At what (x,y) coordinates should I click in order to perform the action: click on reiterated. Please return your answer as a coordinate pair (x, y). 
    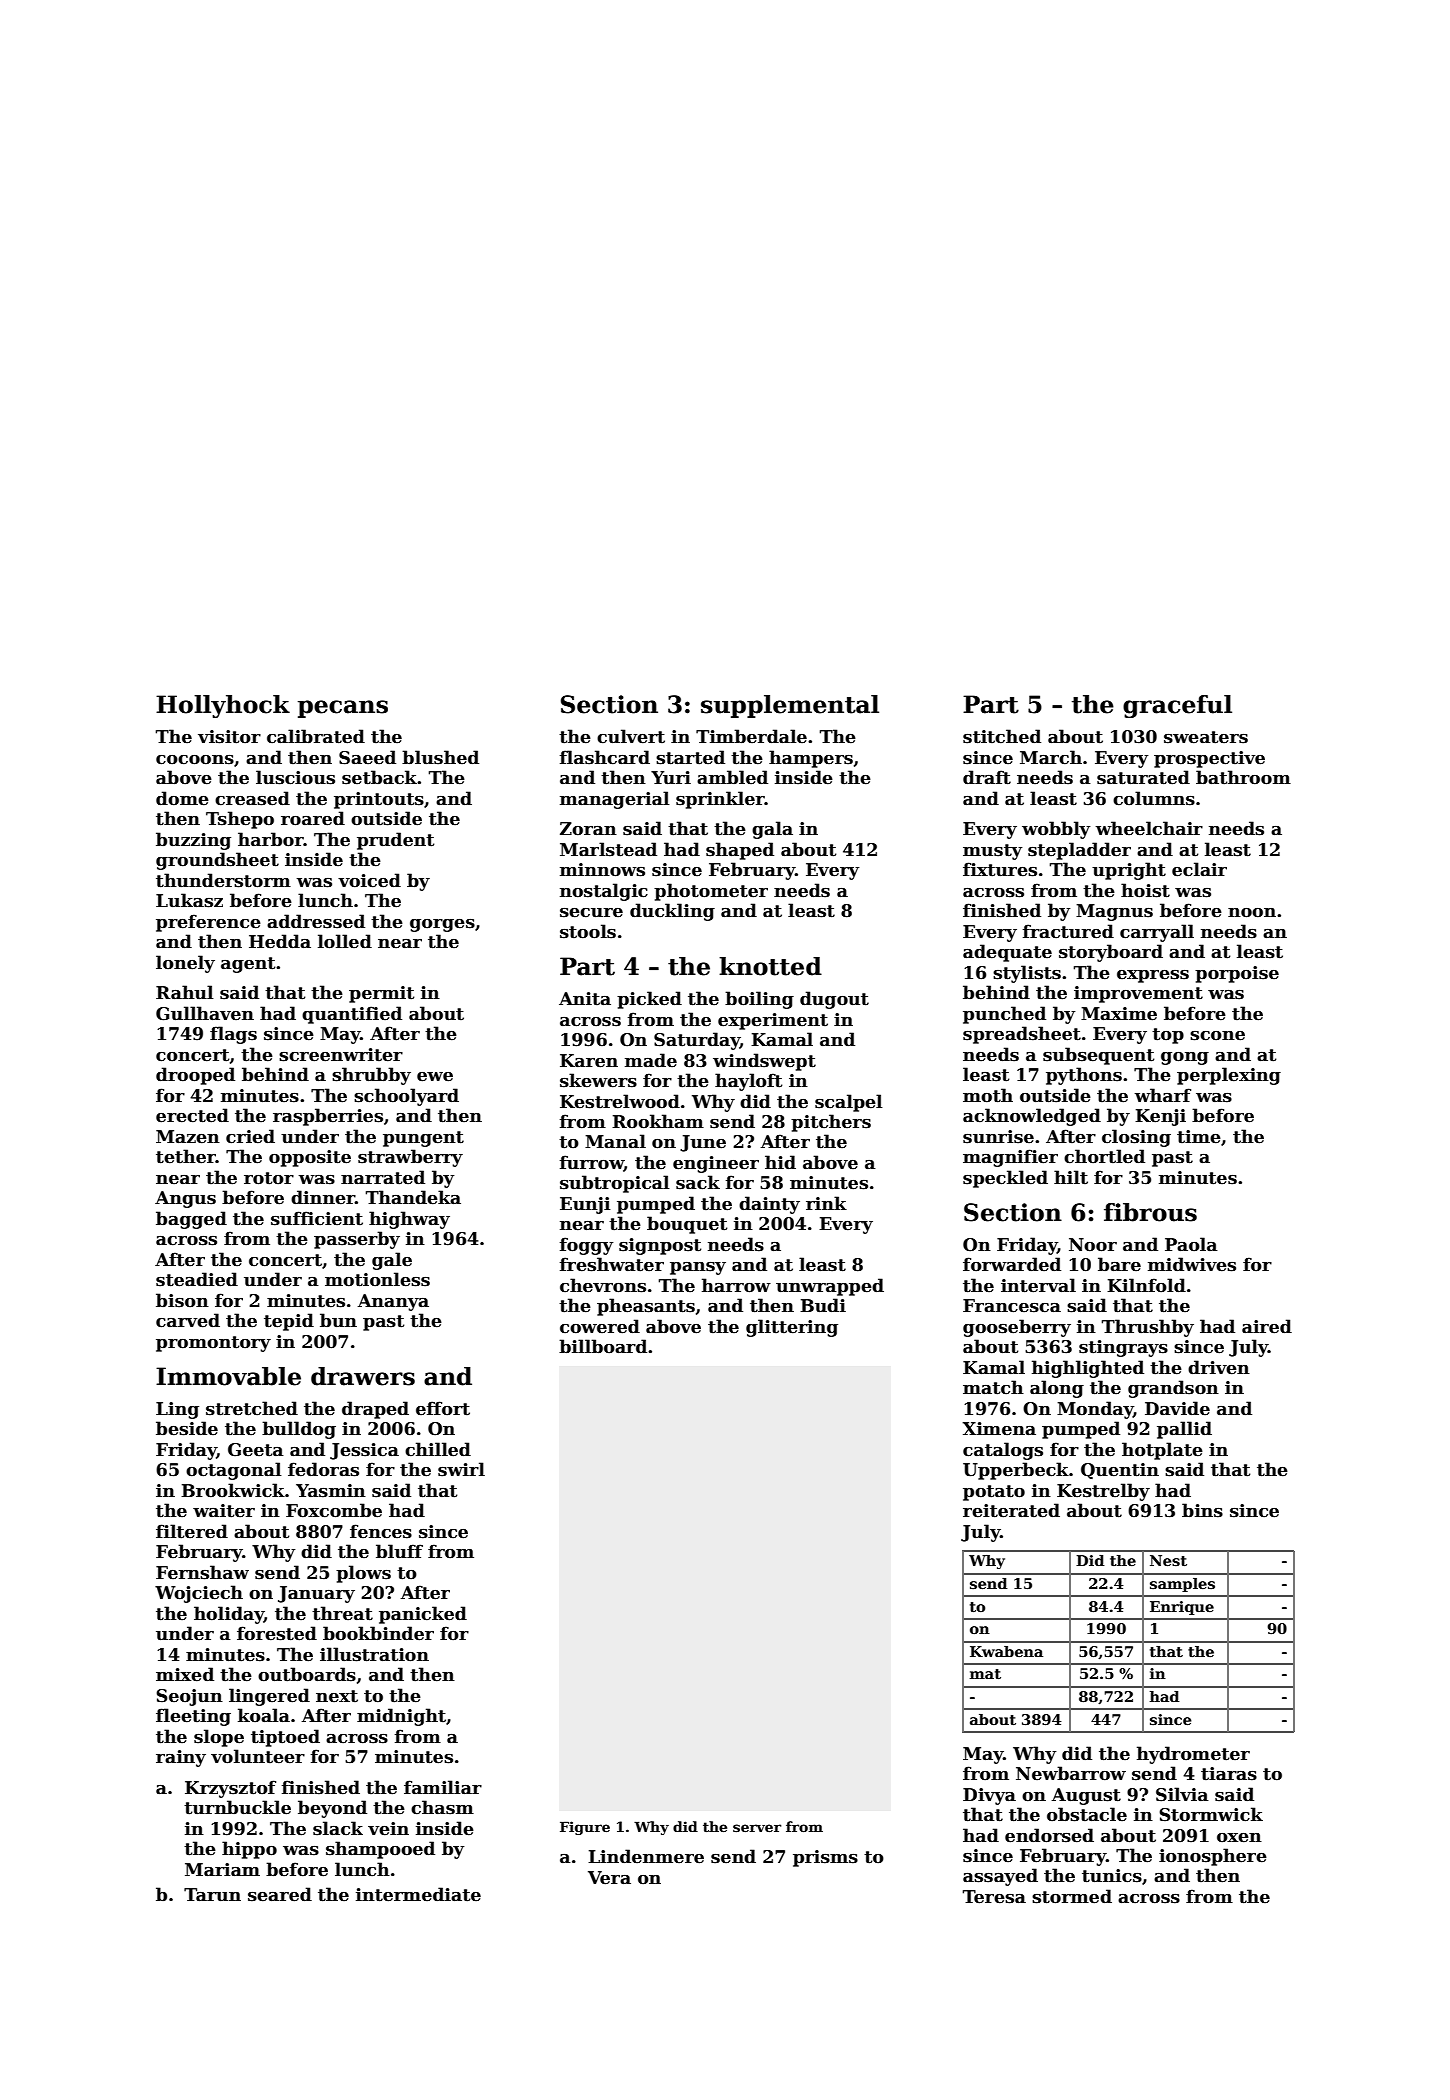
    Looking at the image, I should click on (1011, 1510).
